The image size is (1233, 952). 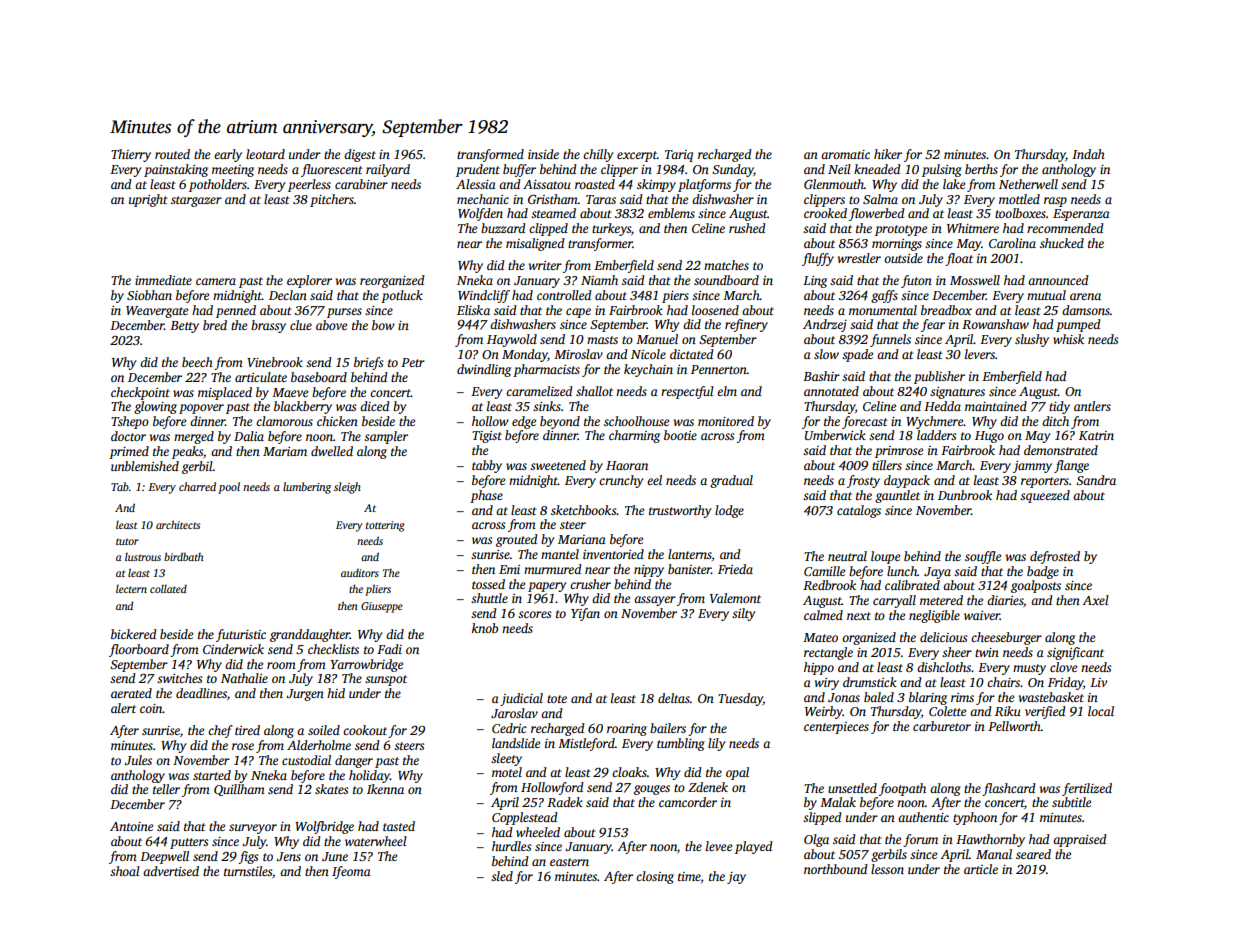 What do you see at coordinates (543, 154) in the screenshot?
I see `inside` at bounding box center [543, 154].
